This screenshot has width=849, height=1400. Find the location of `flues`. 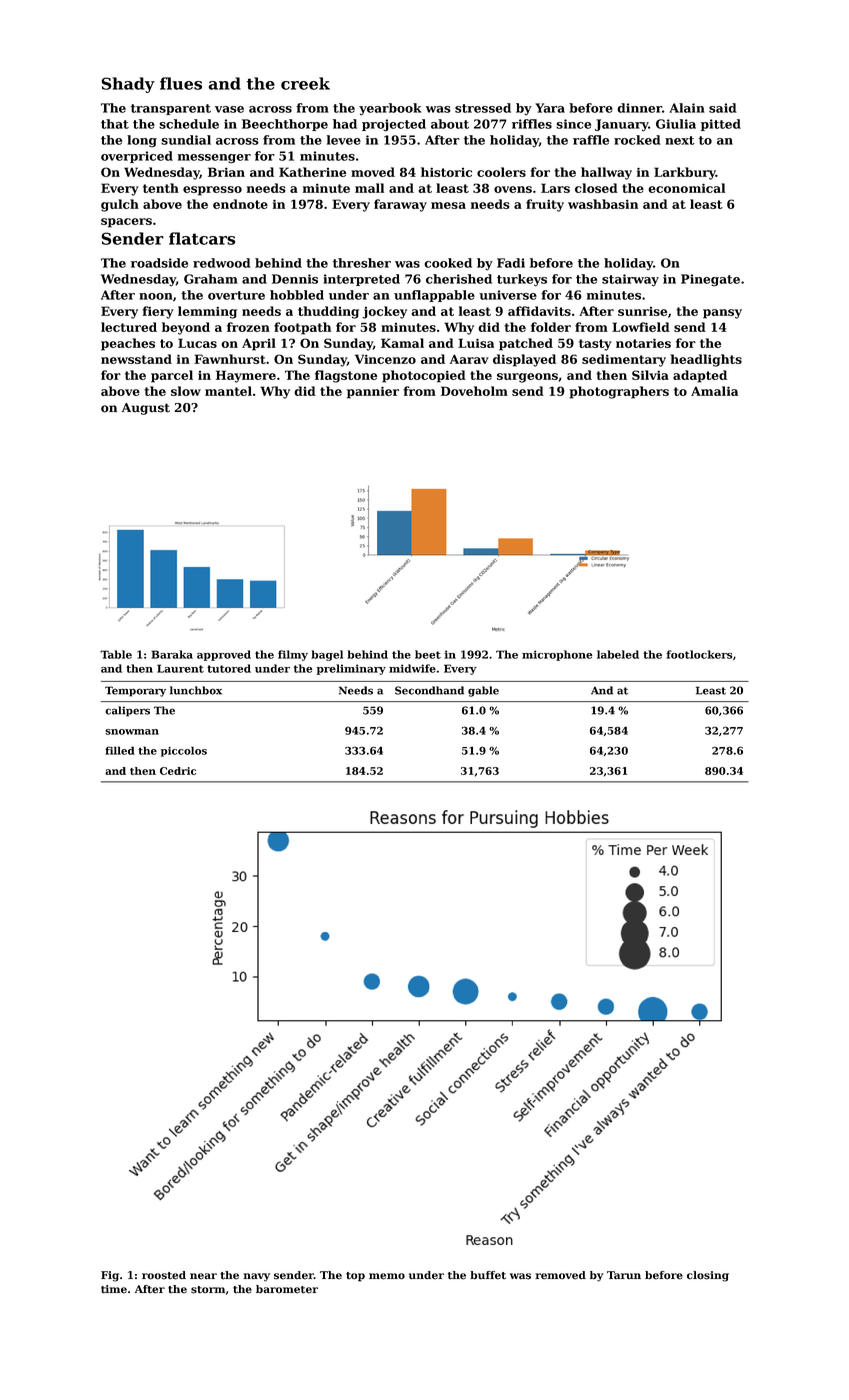

flues is located at coordinates (181, 83).
